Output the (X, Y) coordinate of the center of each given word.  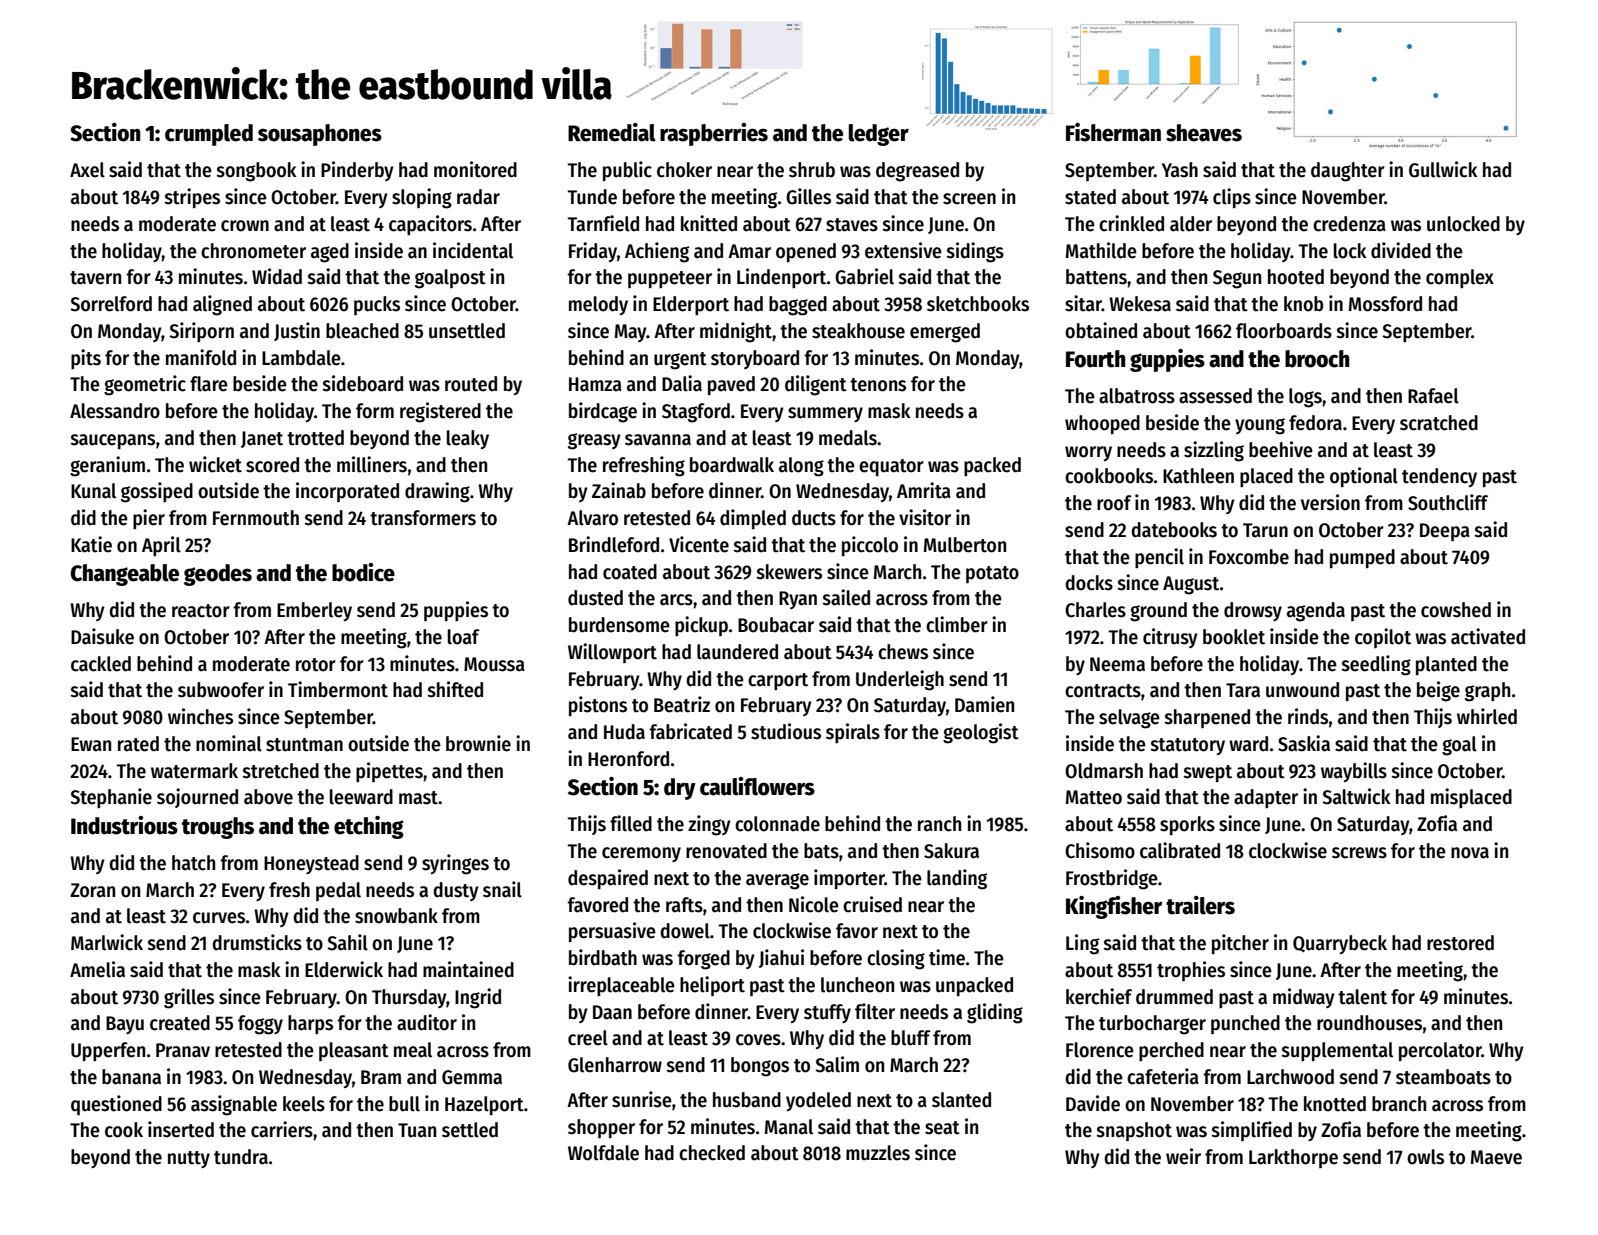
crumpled (209, 135)
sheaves (1204, 133)
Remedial (612, 132)
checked (712, 1153)
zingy (709, 825)
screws (1359, 853)
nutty (189, 1159)
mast (419, 798)
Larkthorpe (1293, 1158)
